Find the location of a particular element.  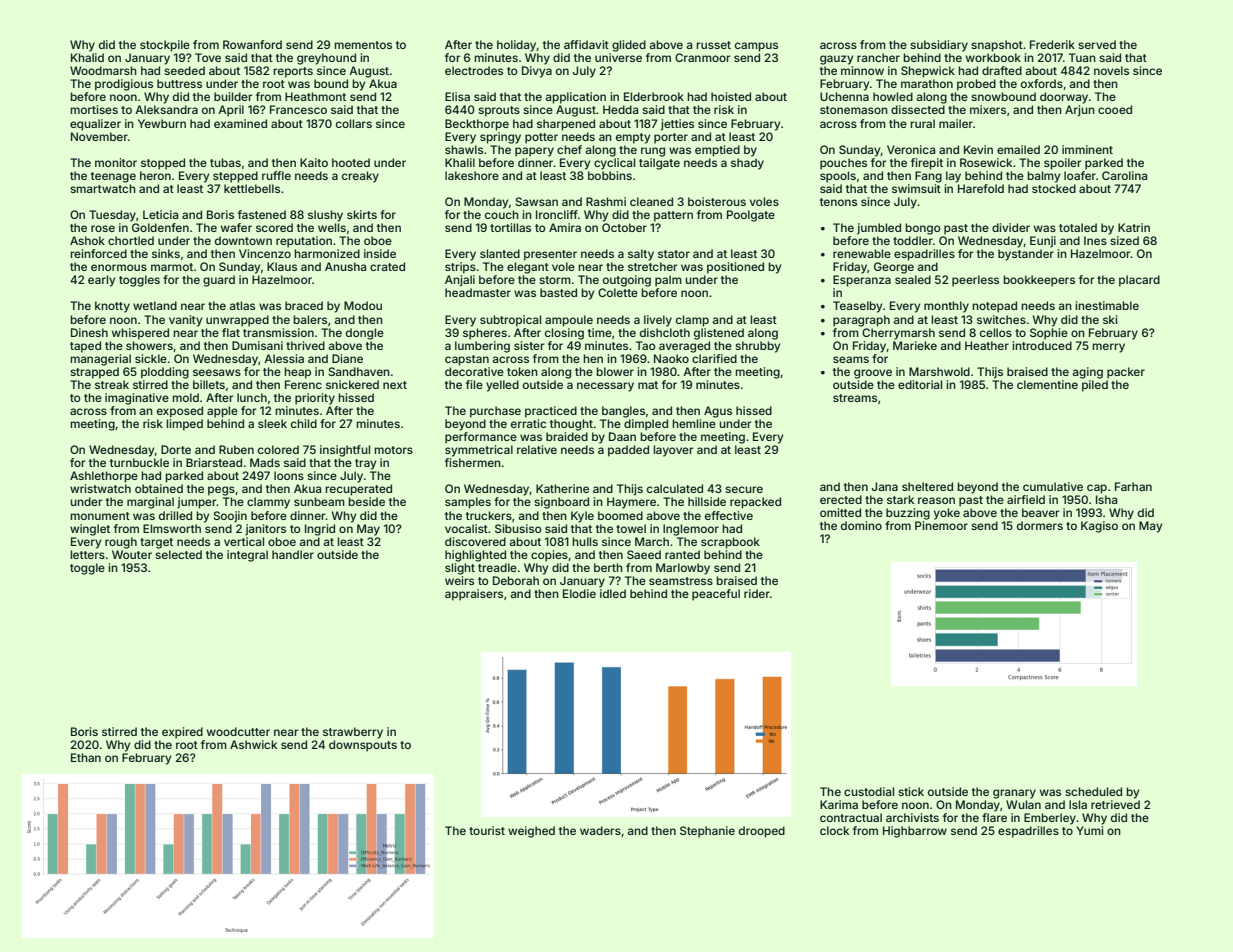

bystander is located at coordinates (1026, 255).
